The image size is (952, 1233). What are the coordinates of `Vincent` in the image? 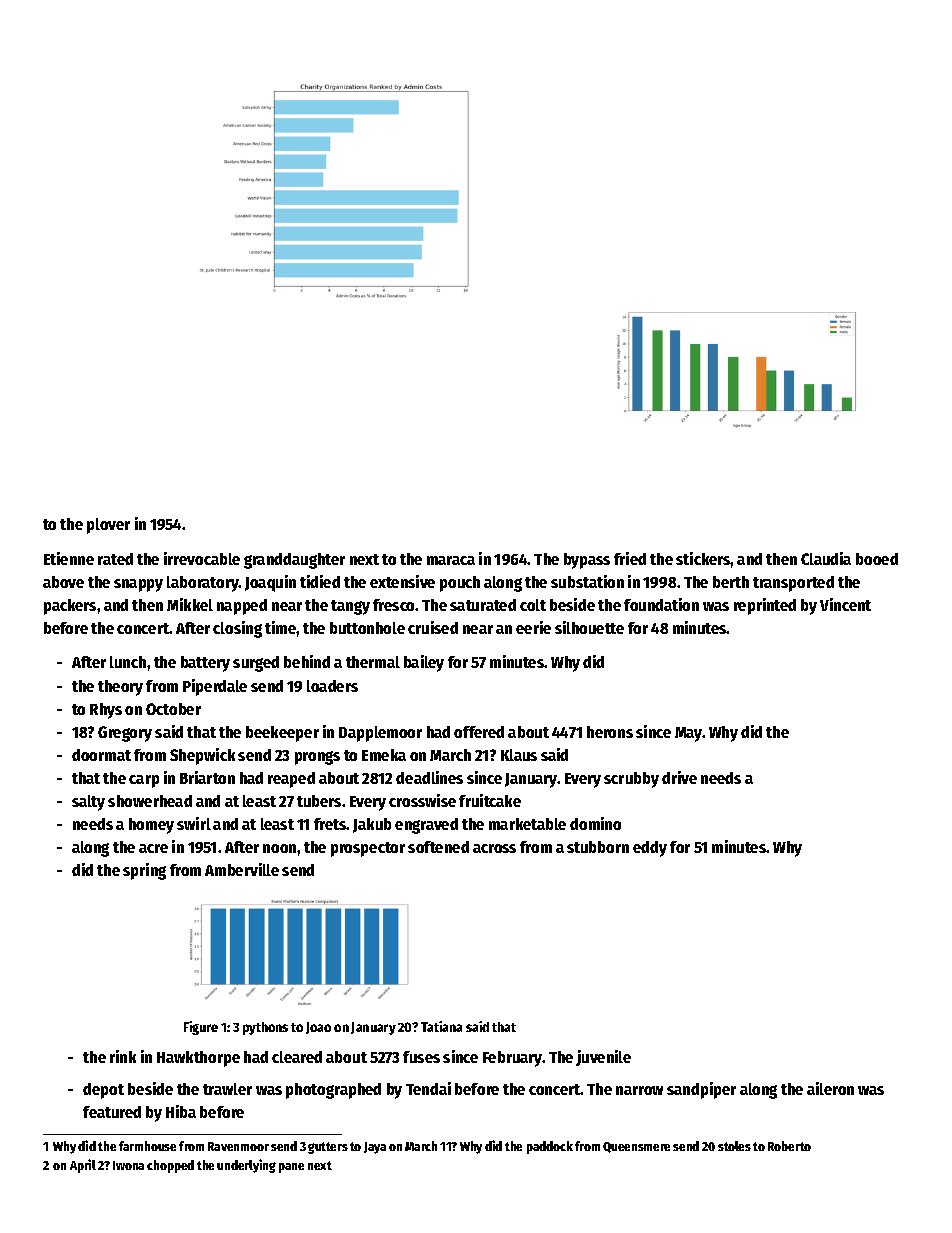 It's located at (845, 604).
